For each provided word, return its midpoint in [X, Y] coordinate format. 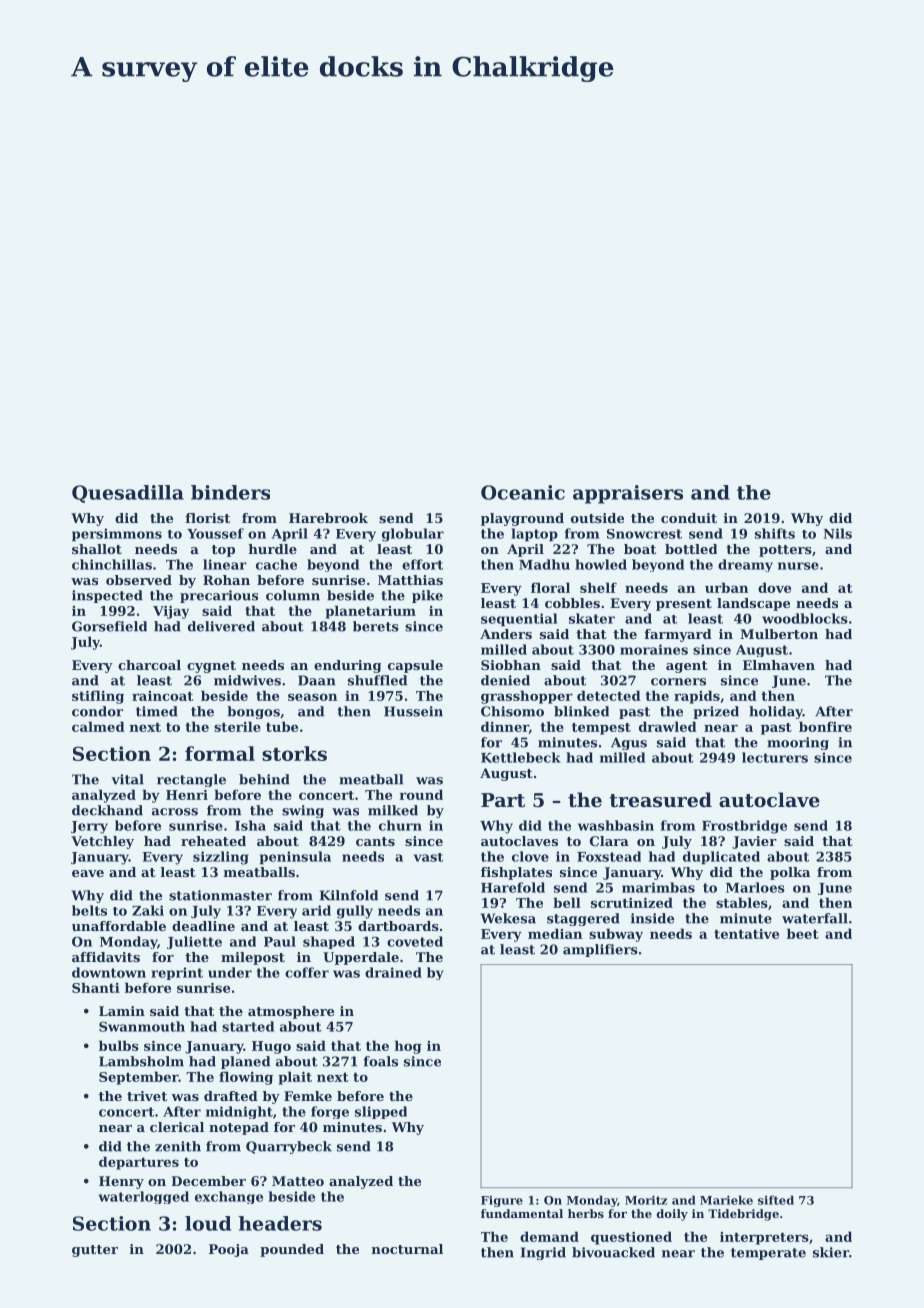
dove [774, 587]
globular [413, 535]
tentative [746, 934]
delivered [221, 626]
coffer [307, 972]
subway [616, 935]
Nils [837, 533]
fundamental [522, 1213]
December [208, 1181]
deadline [203, 926]
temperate [768, 1254]
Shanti [96, 987]
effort [422, 564]
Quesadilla [128, 494]
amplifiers [600, 950]
